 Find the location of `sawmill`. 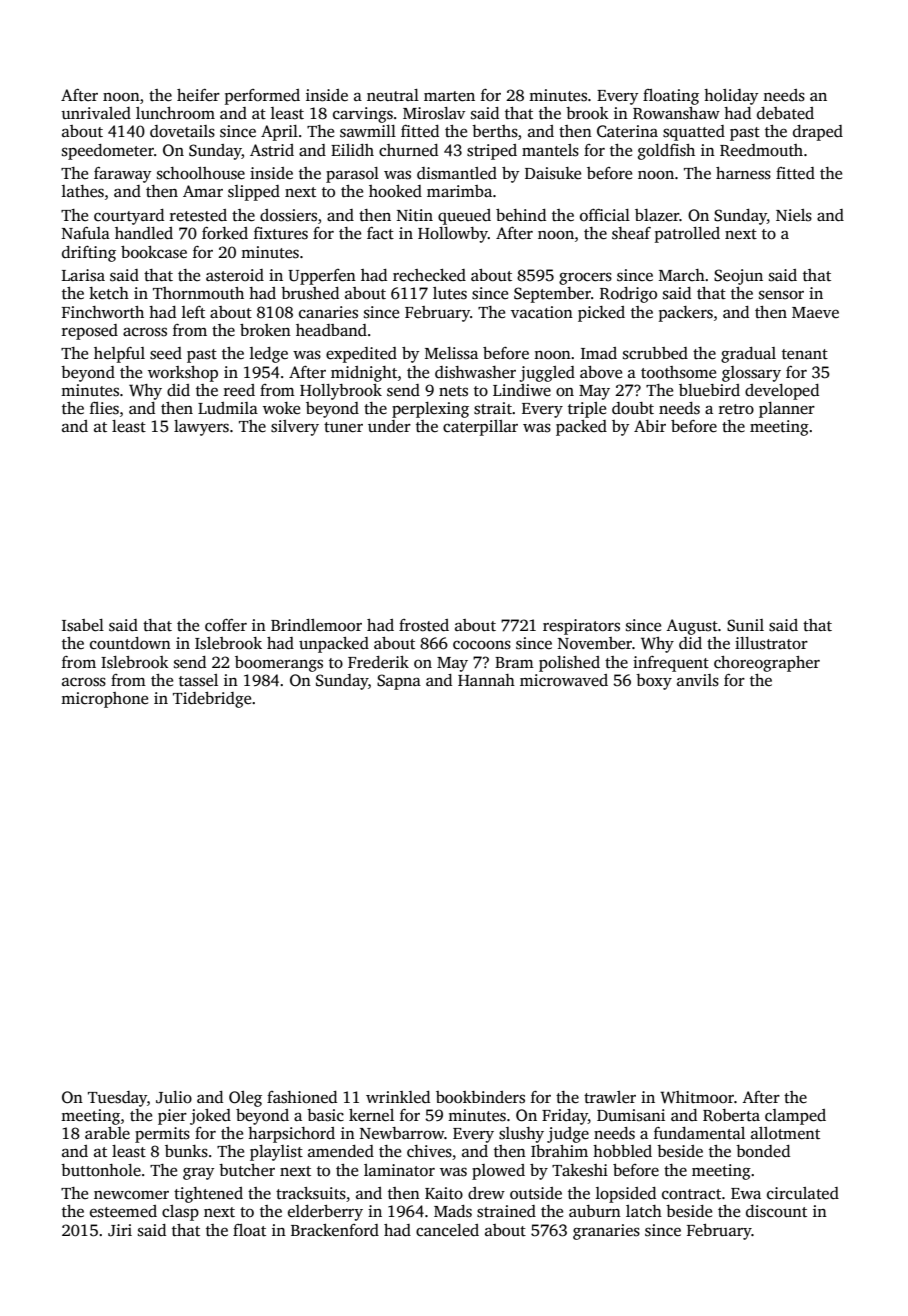

sawmill is located at coordinates (368, 131).
